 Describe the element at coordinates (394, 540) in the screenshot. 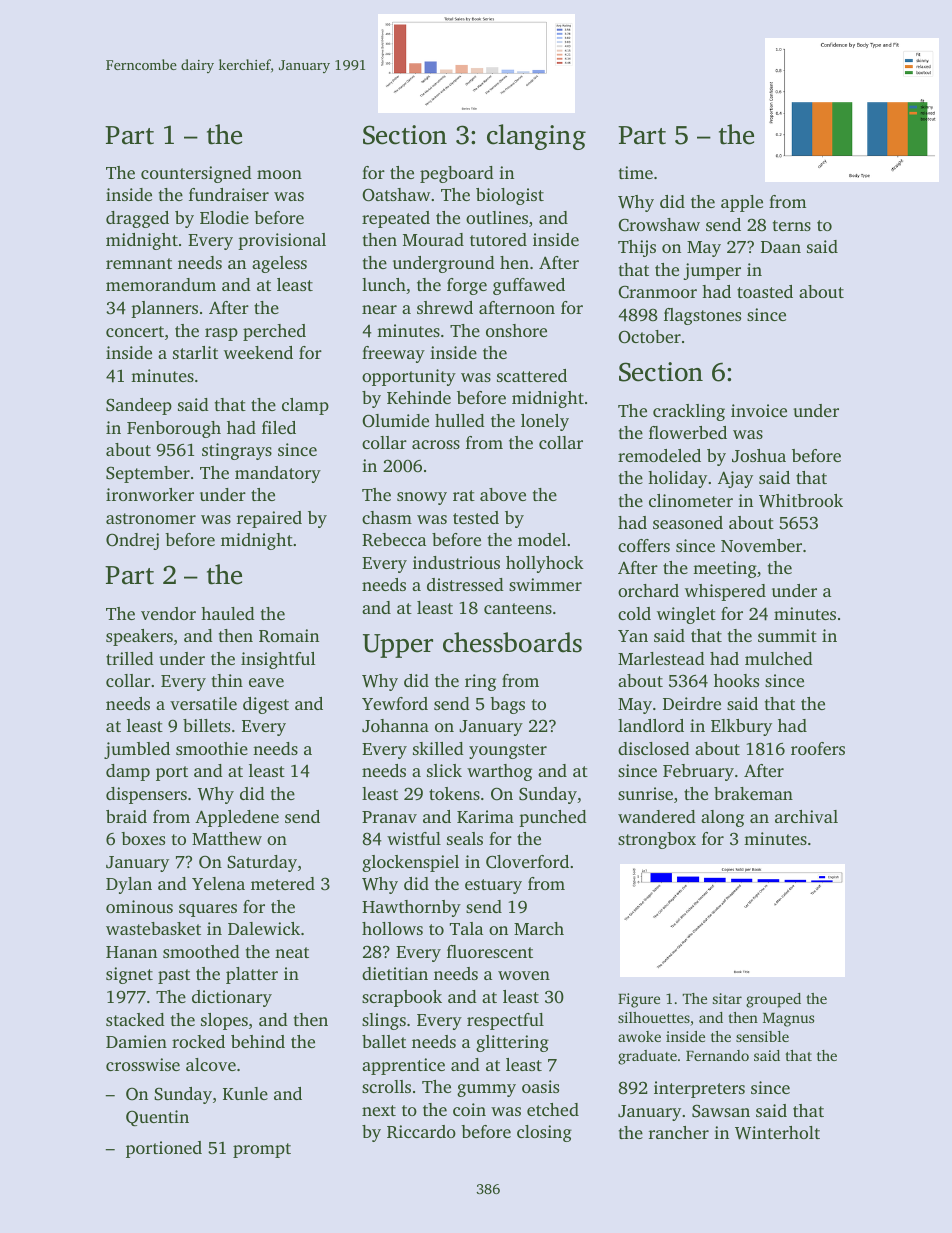

I see `Rebecca` at that location.
